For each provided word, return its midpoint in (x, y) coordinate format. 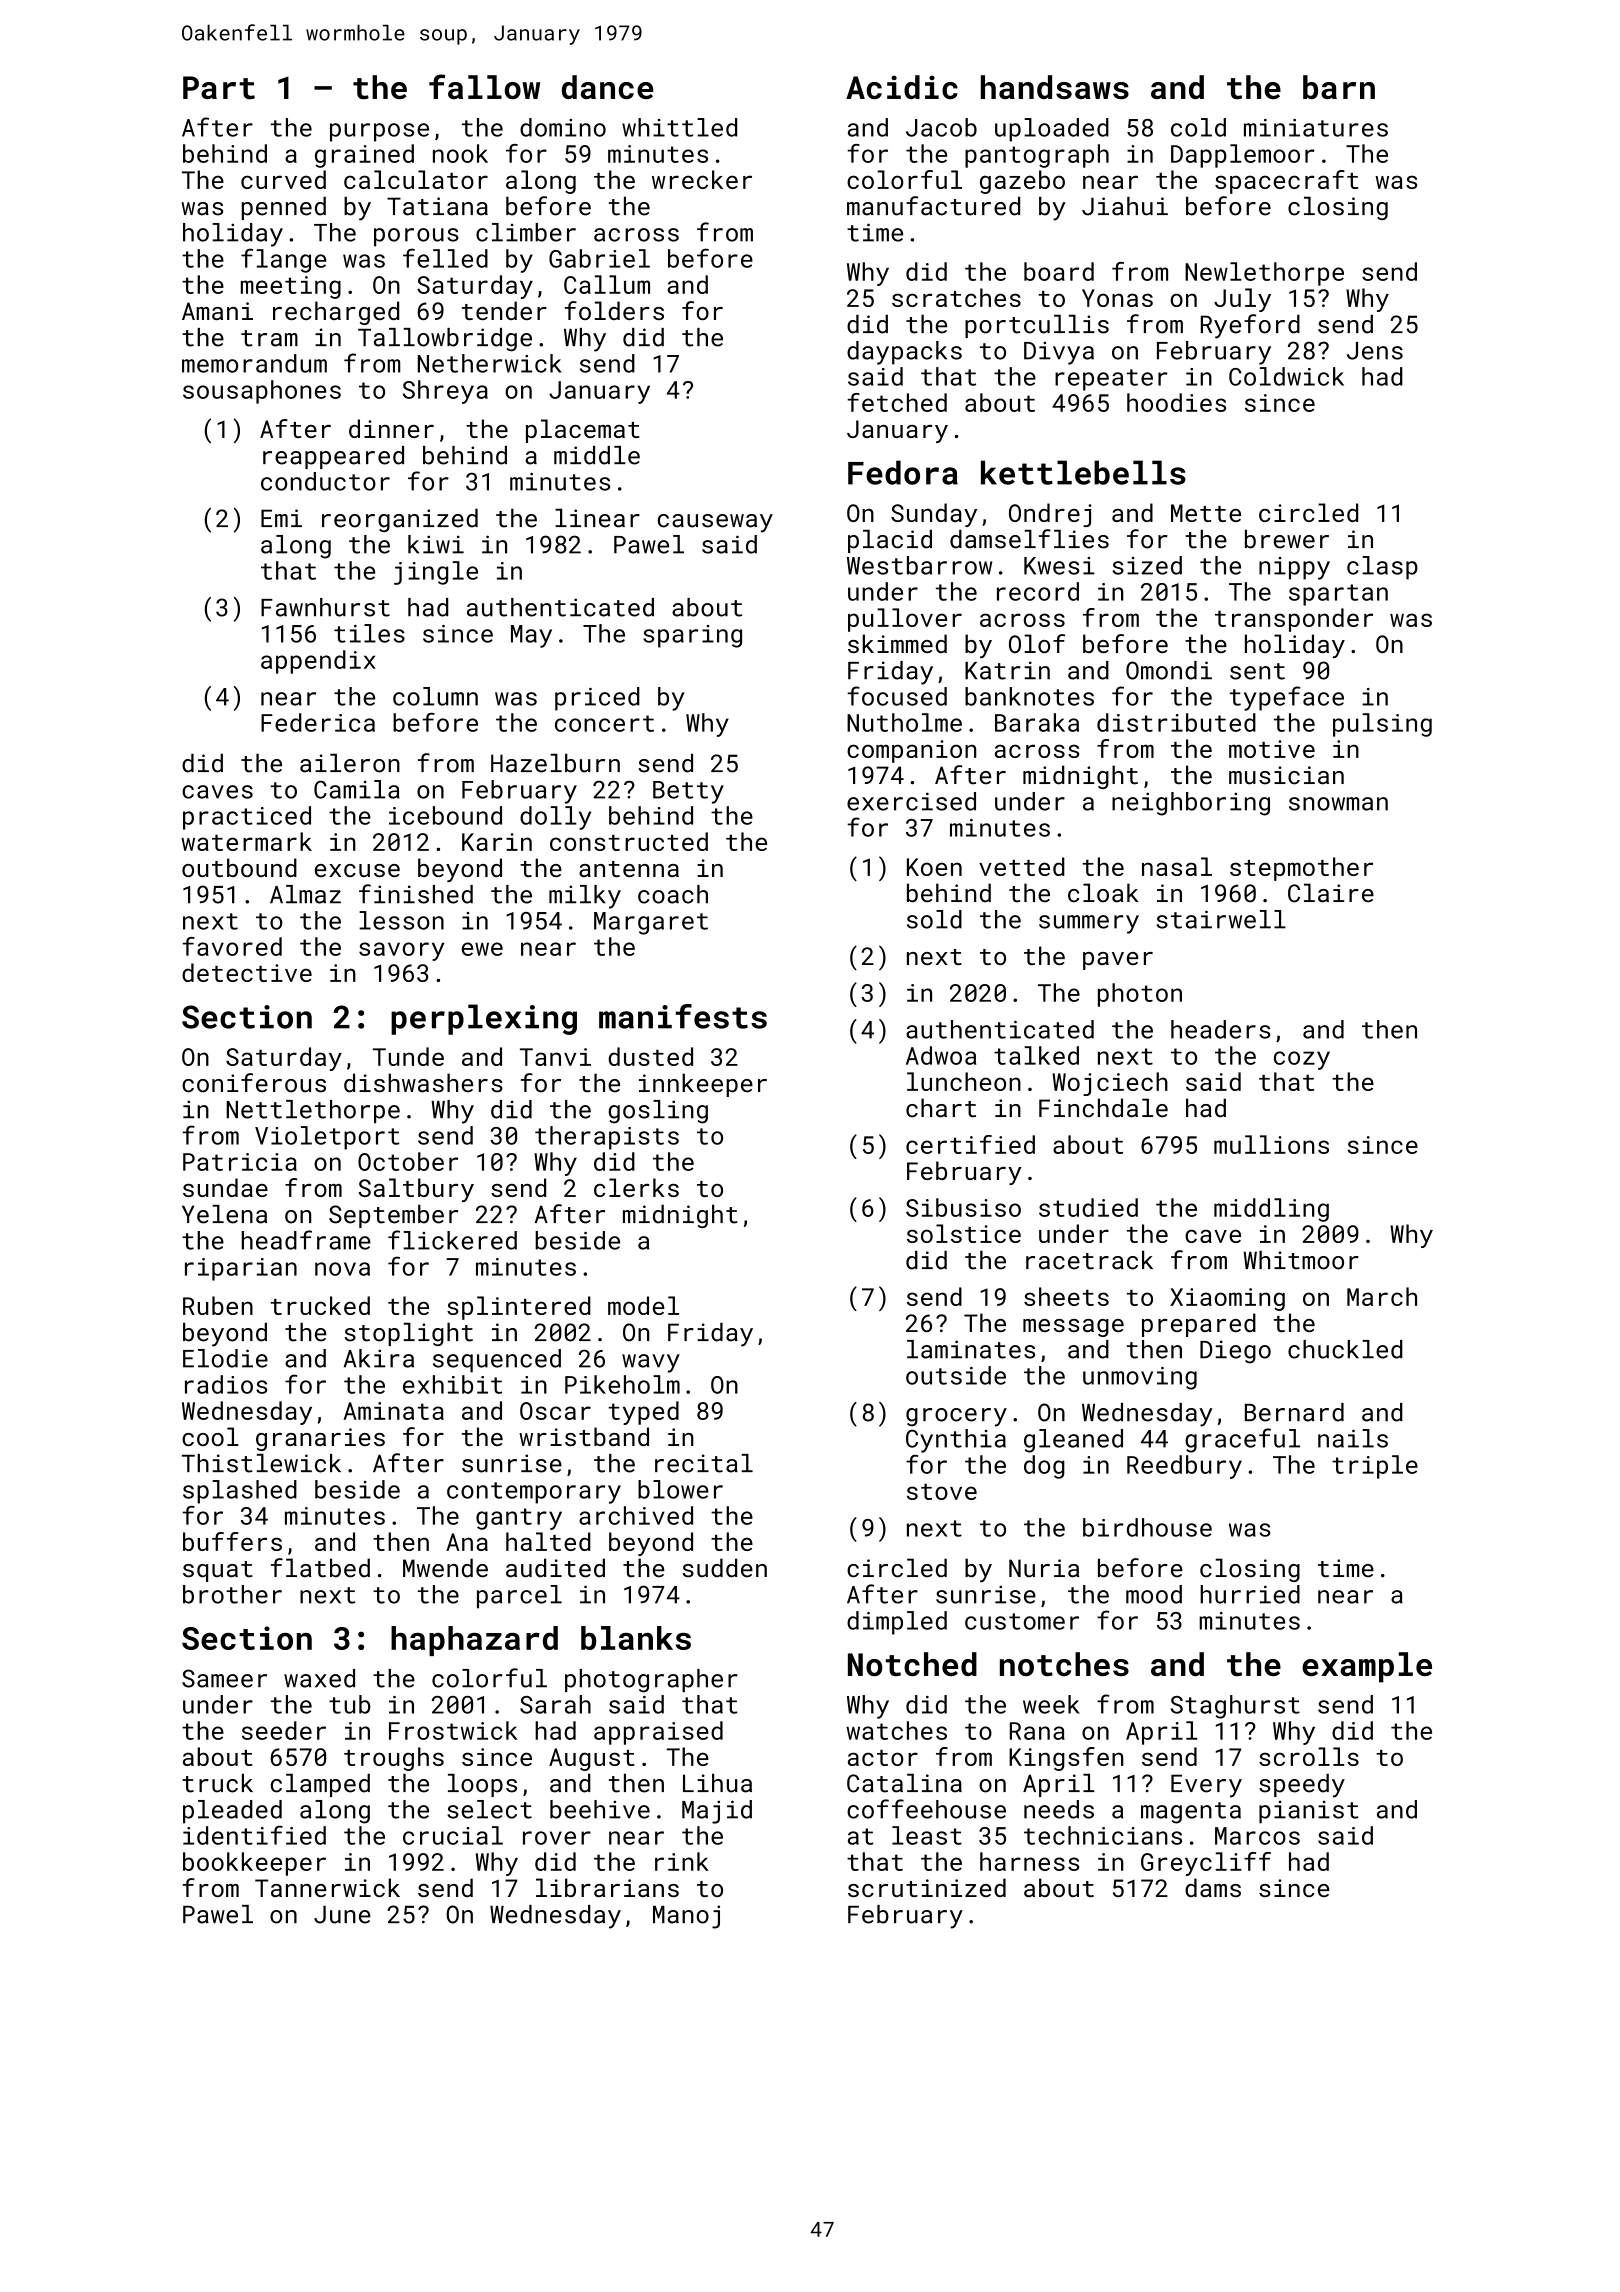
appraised (658, 1733)
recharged (336, 313)
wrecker (702, 179)
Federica (318, 722)
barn (1339, 87)
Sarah (555, 1704)
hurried (1250, 1594)
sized (1147, 565)
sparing (692, 636)
